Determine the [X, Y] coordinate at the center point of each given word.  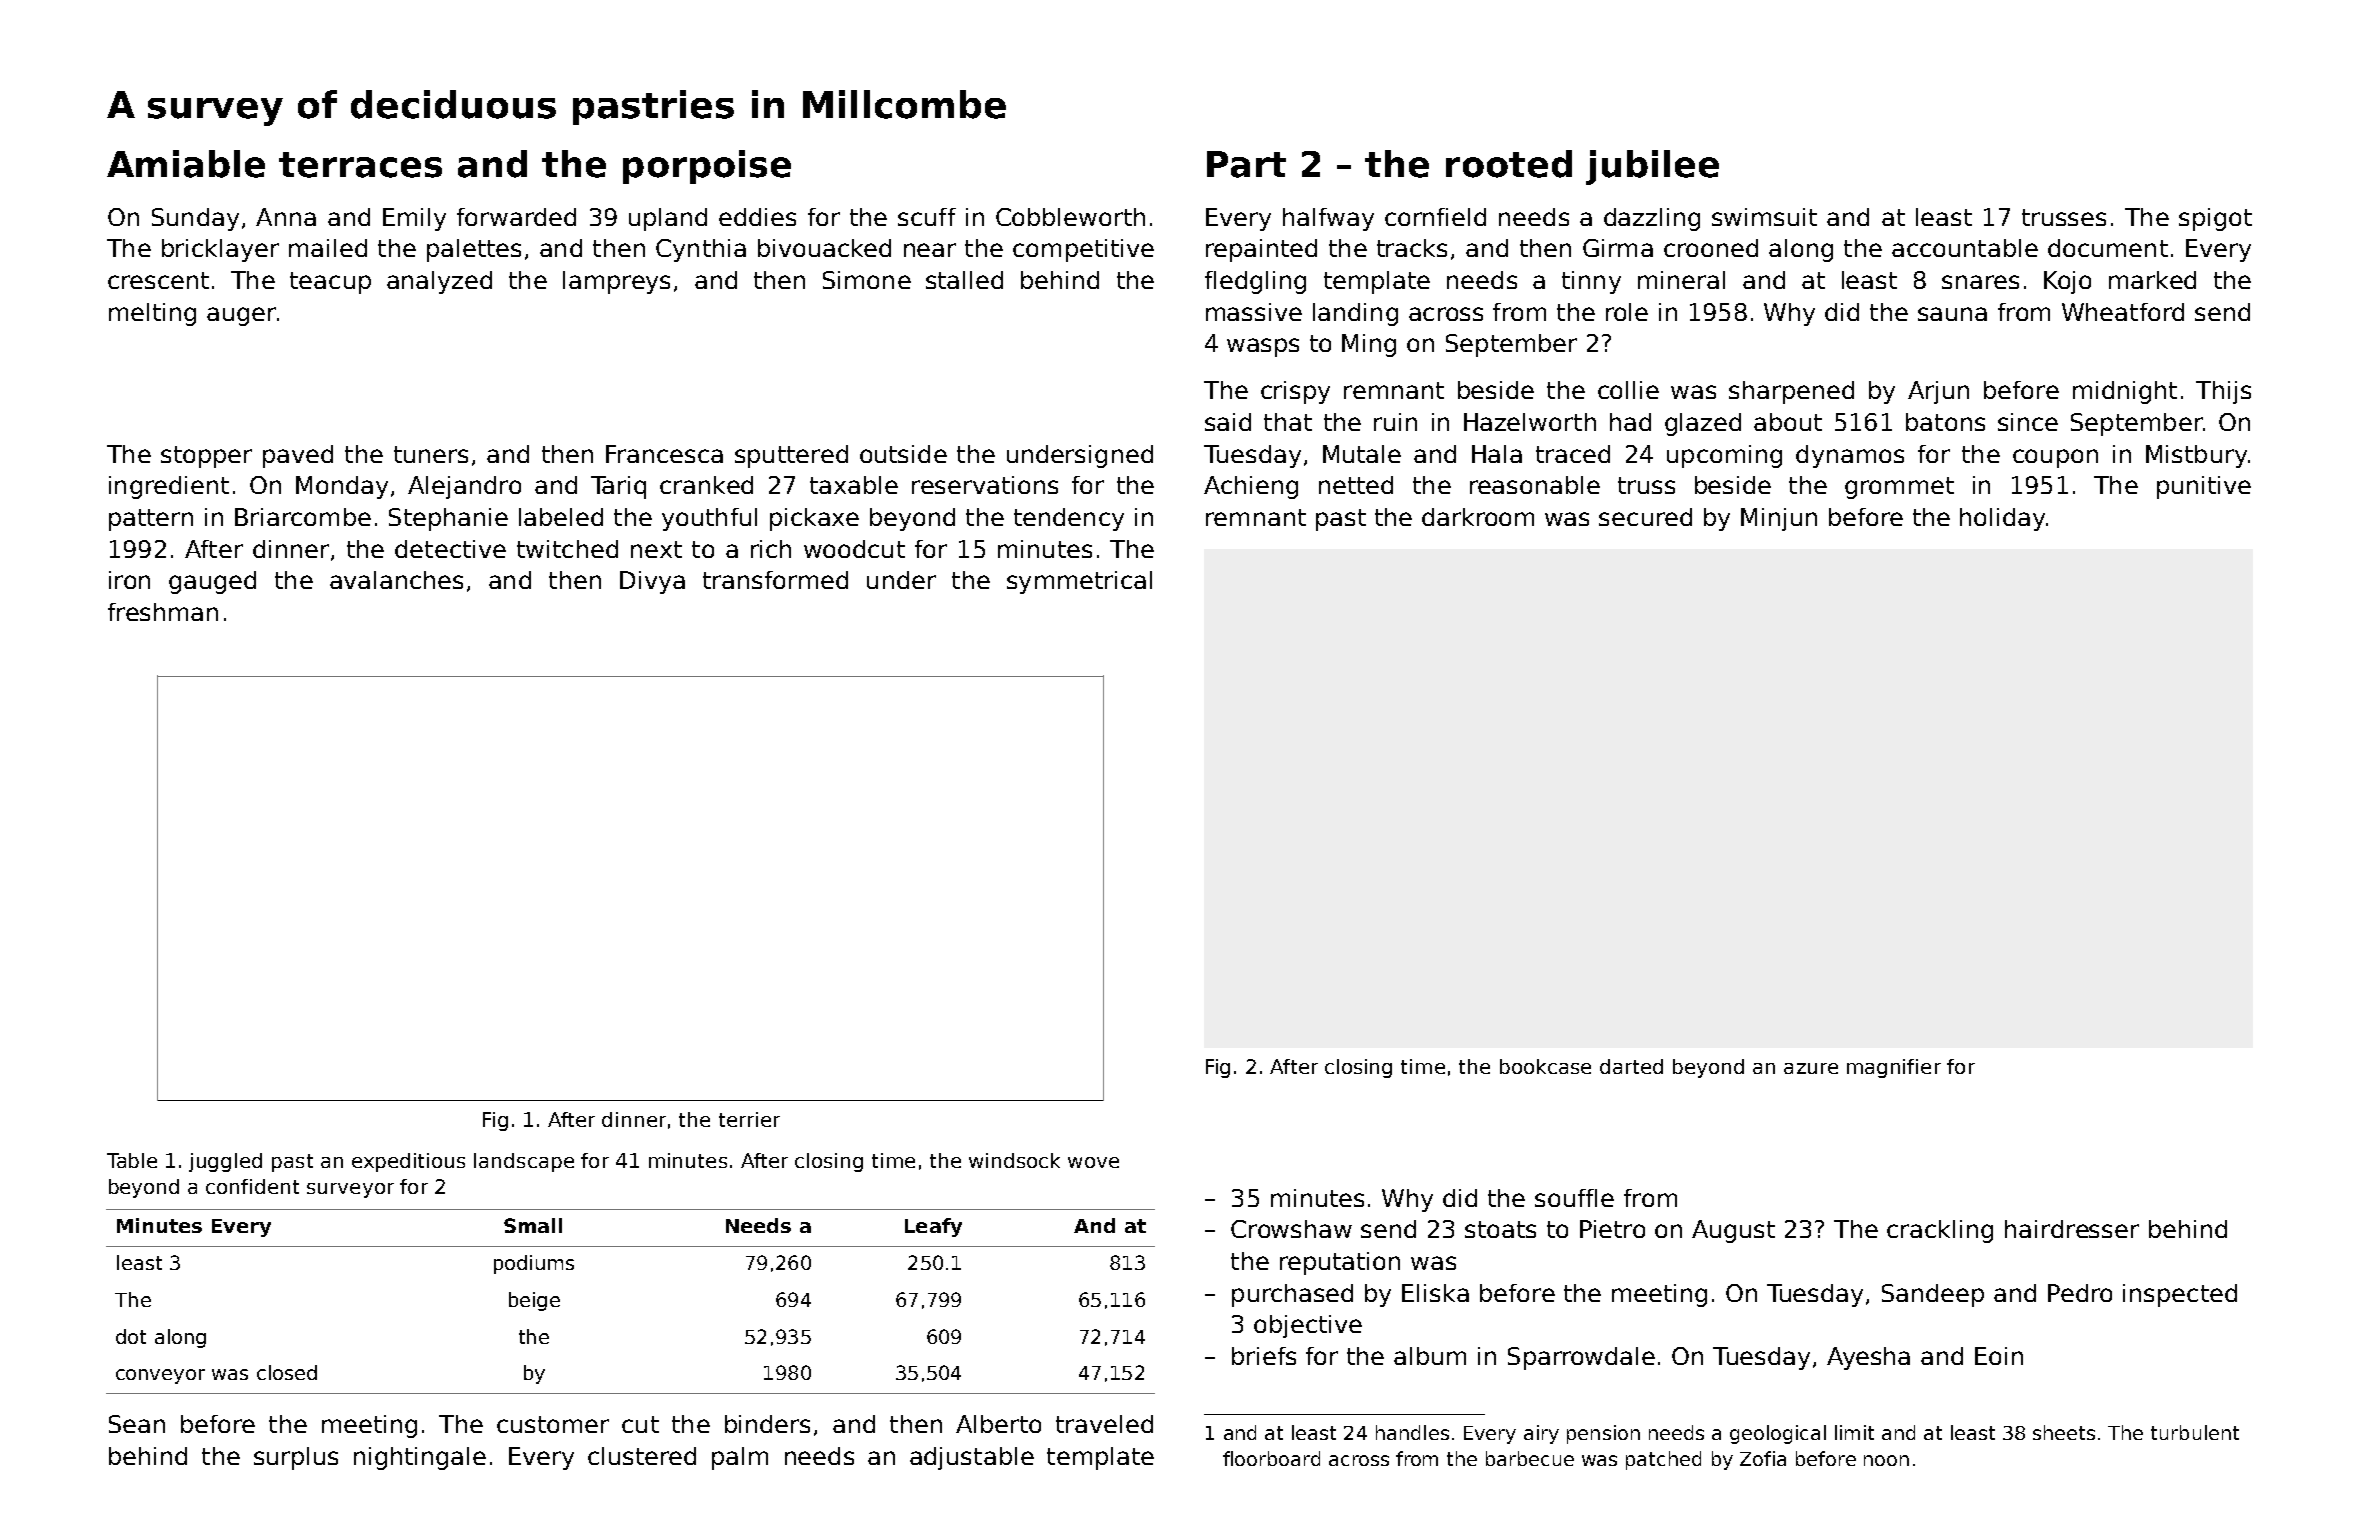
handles [1412, 1432]
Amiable [186, 164]
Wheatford [2123, 312]
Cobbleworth [1070, 217]
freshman [163, 612]
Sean [137, 1424]
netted [1356, 485]
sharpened [1791, 392]
